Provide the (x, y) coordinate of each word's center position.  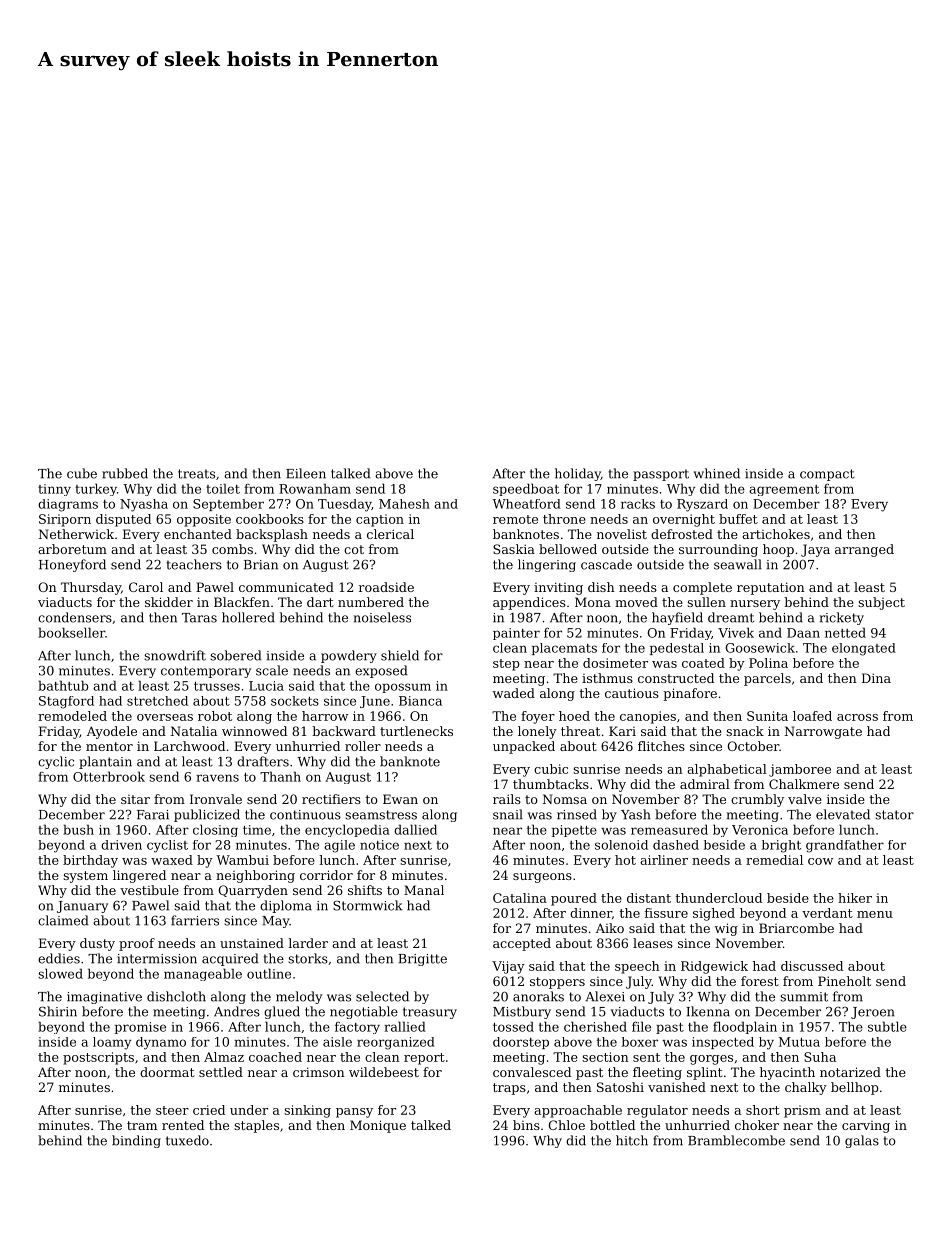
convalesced (532, 1072)
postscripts (98, 1058)
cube (82, 473)
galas (862, 1141)
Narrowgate (823, 732)
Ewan (400, 799)
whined (717, 473)
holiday (578, 474)
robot (215, 716)
